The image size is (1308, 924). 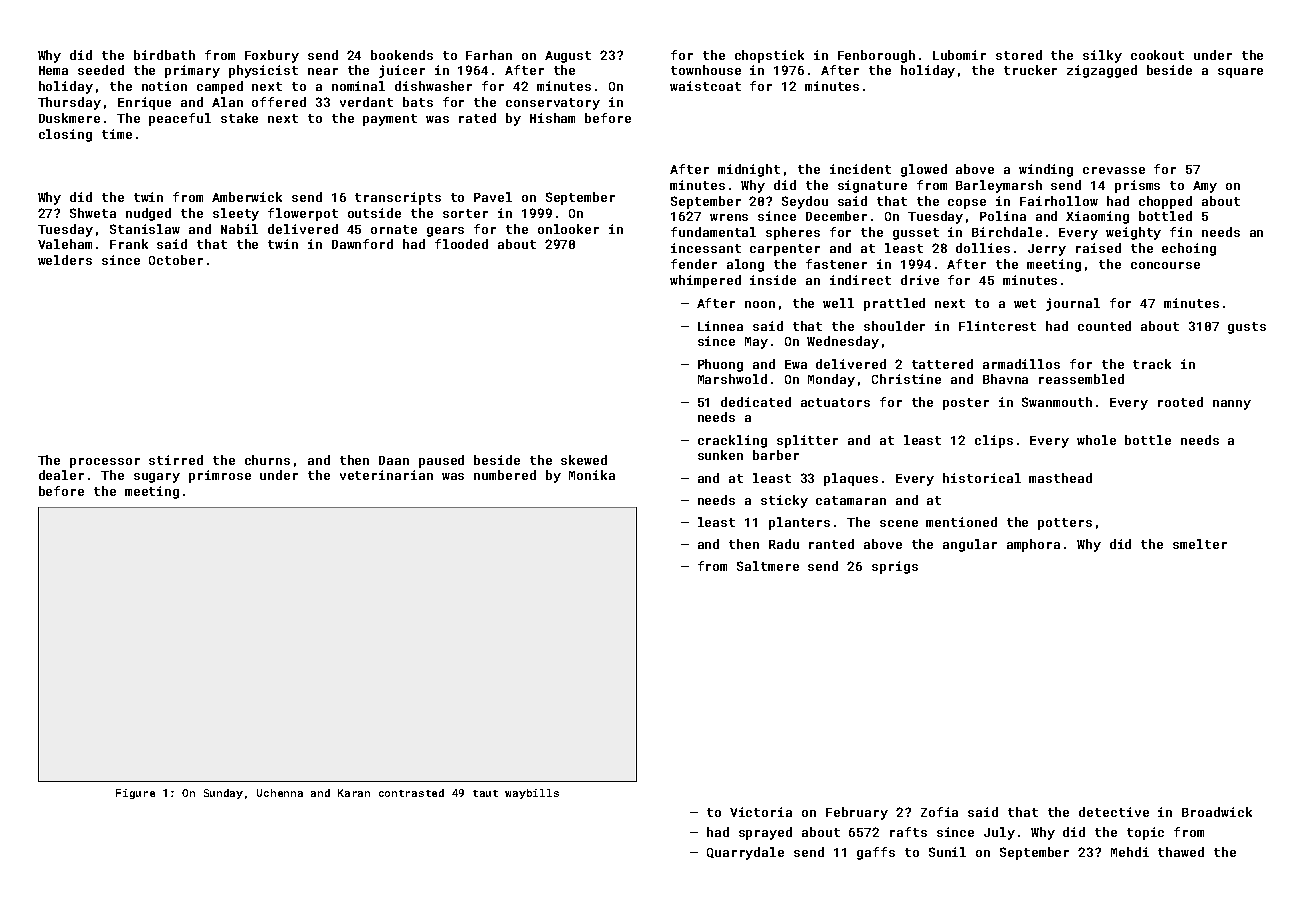 I want to click on Figure, so click(x=135, y=794).
